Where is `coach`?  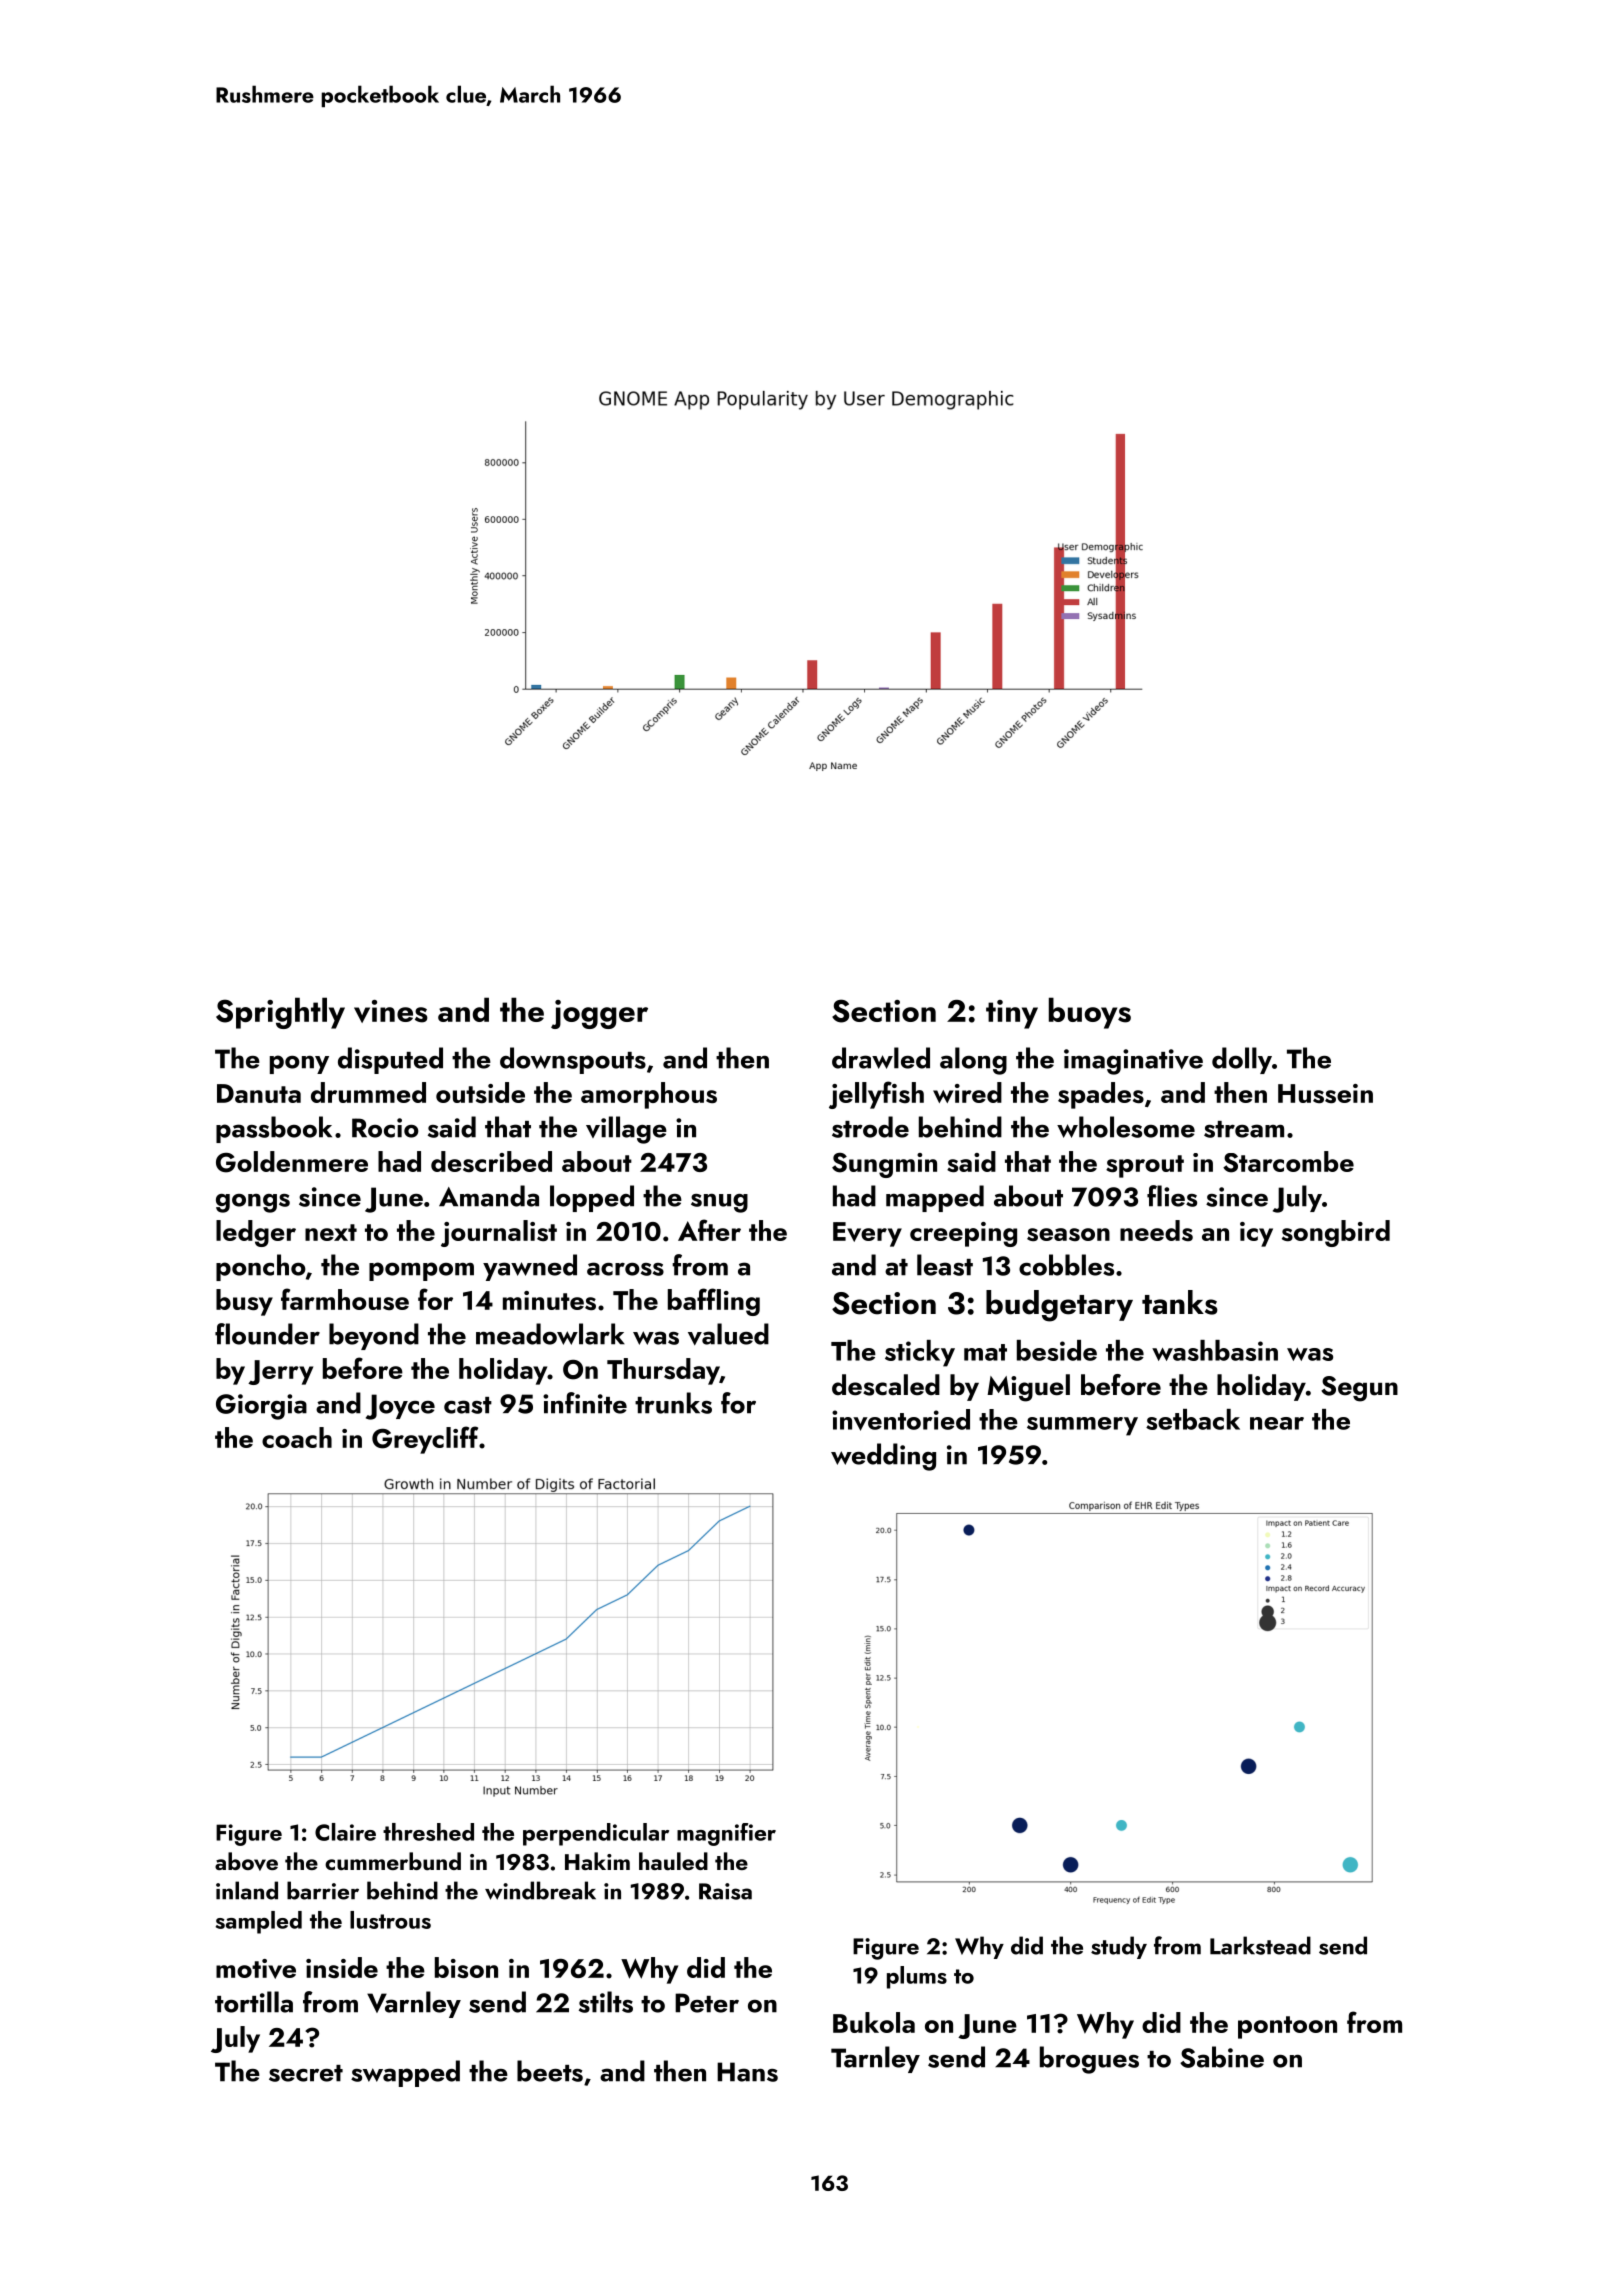 coach is located at coordinates (297, 1437).
